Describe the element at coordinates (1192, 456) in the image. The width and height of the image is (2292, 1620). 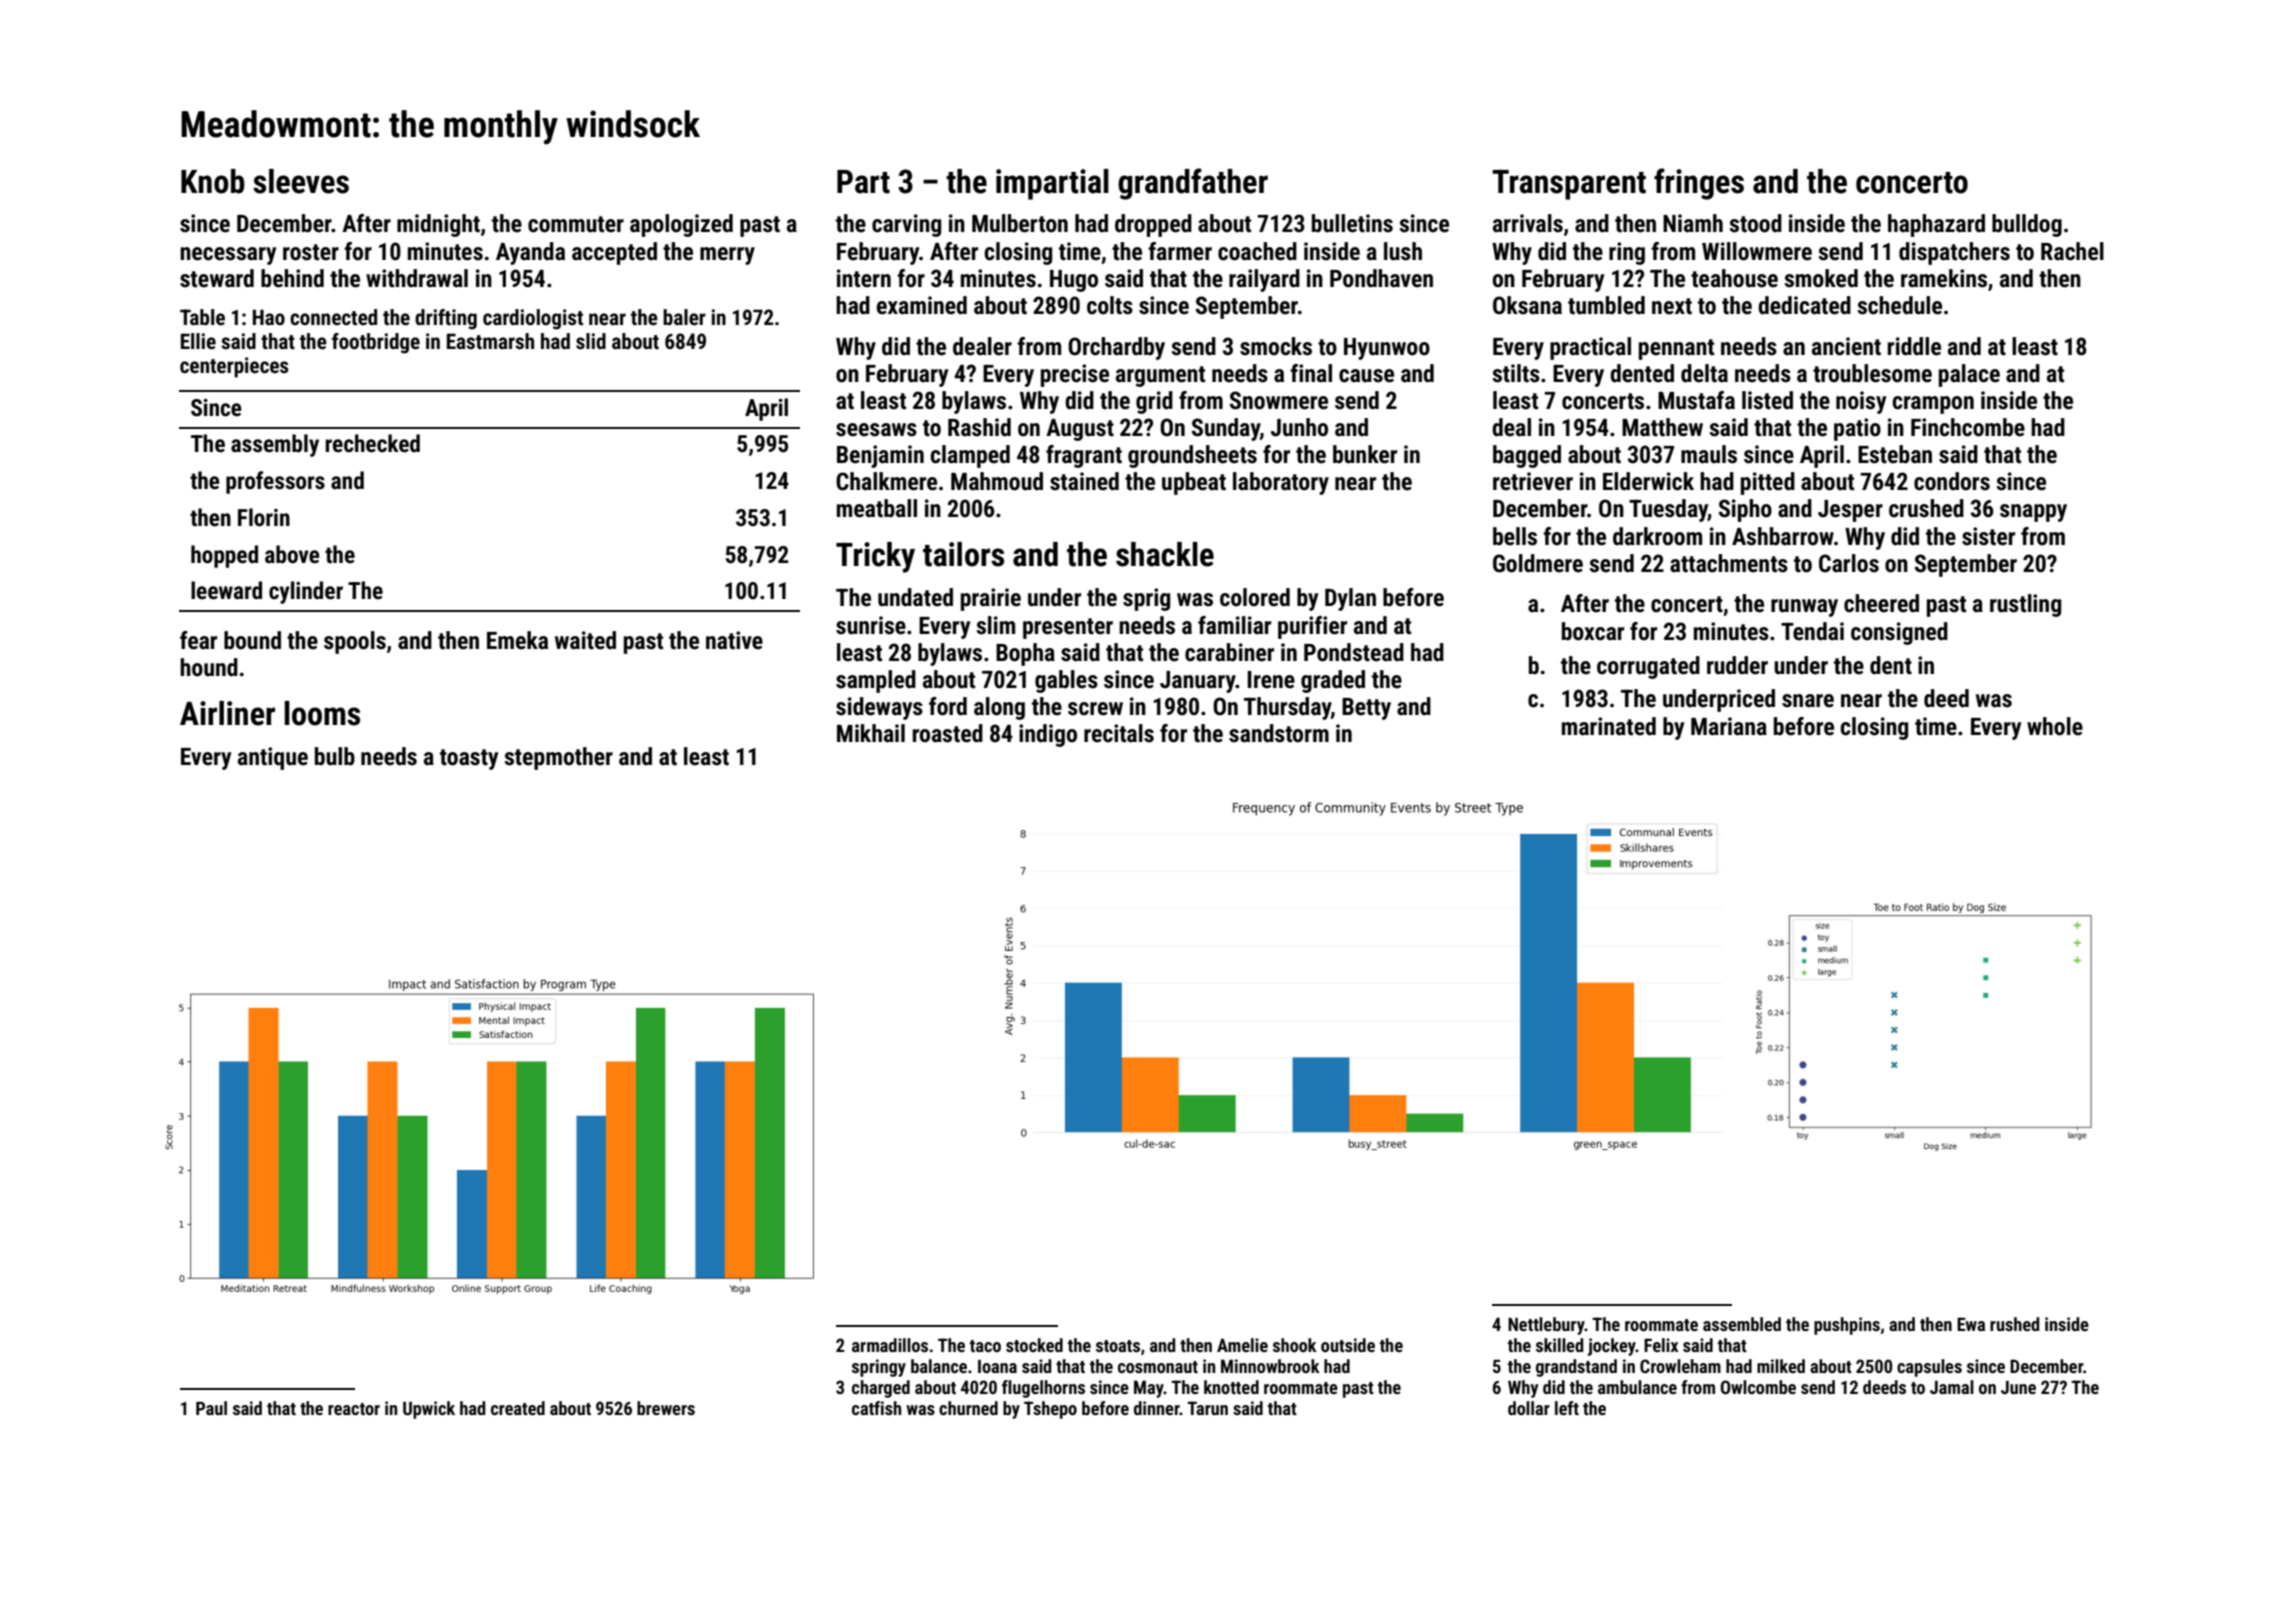
I see `groundsheets` at that location.
